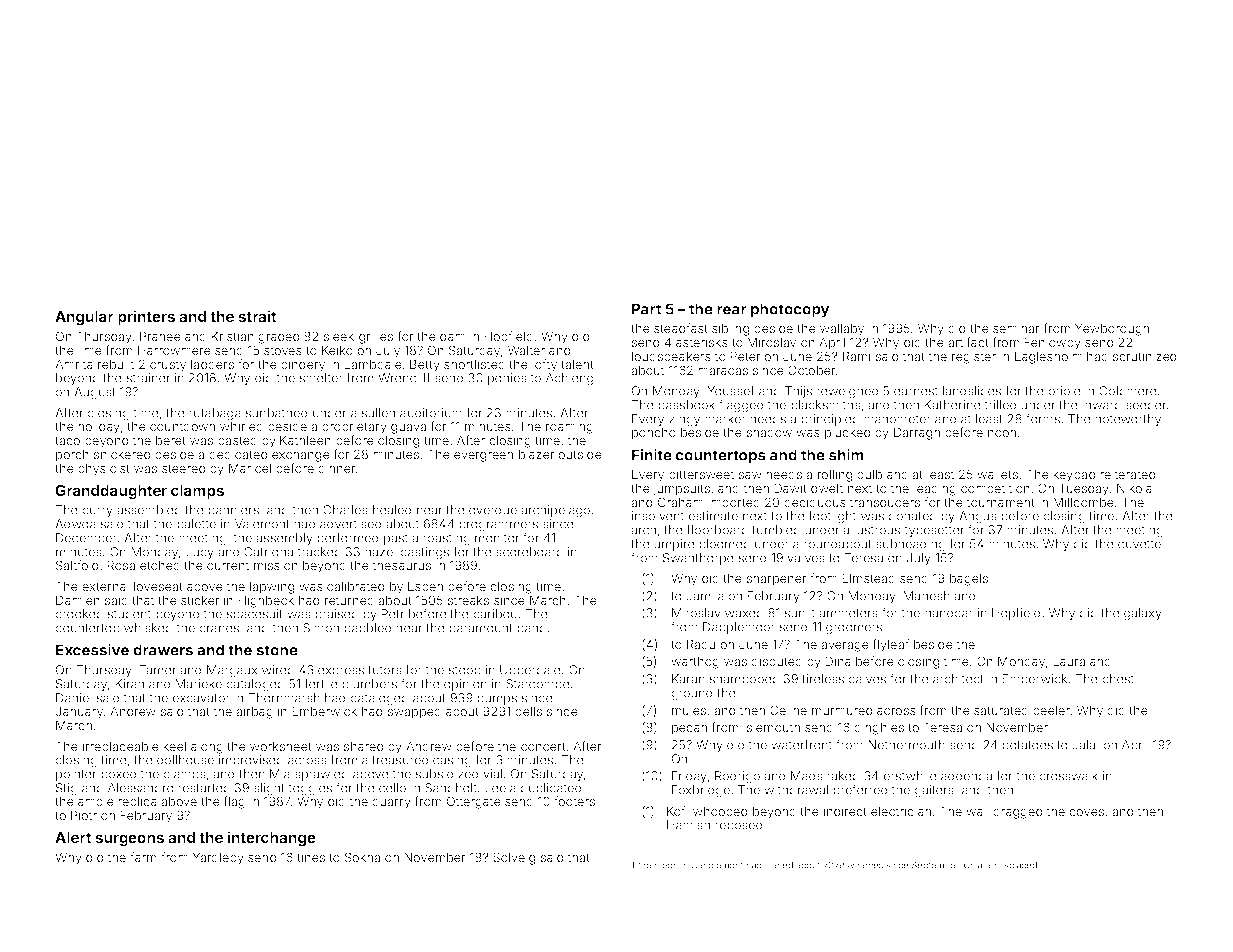 The image size is (1233, 952). I want to click on Candlemont, so click(717, 865).
